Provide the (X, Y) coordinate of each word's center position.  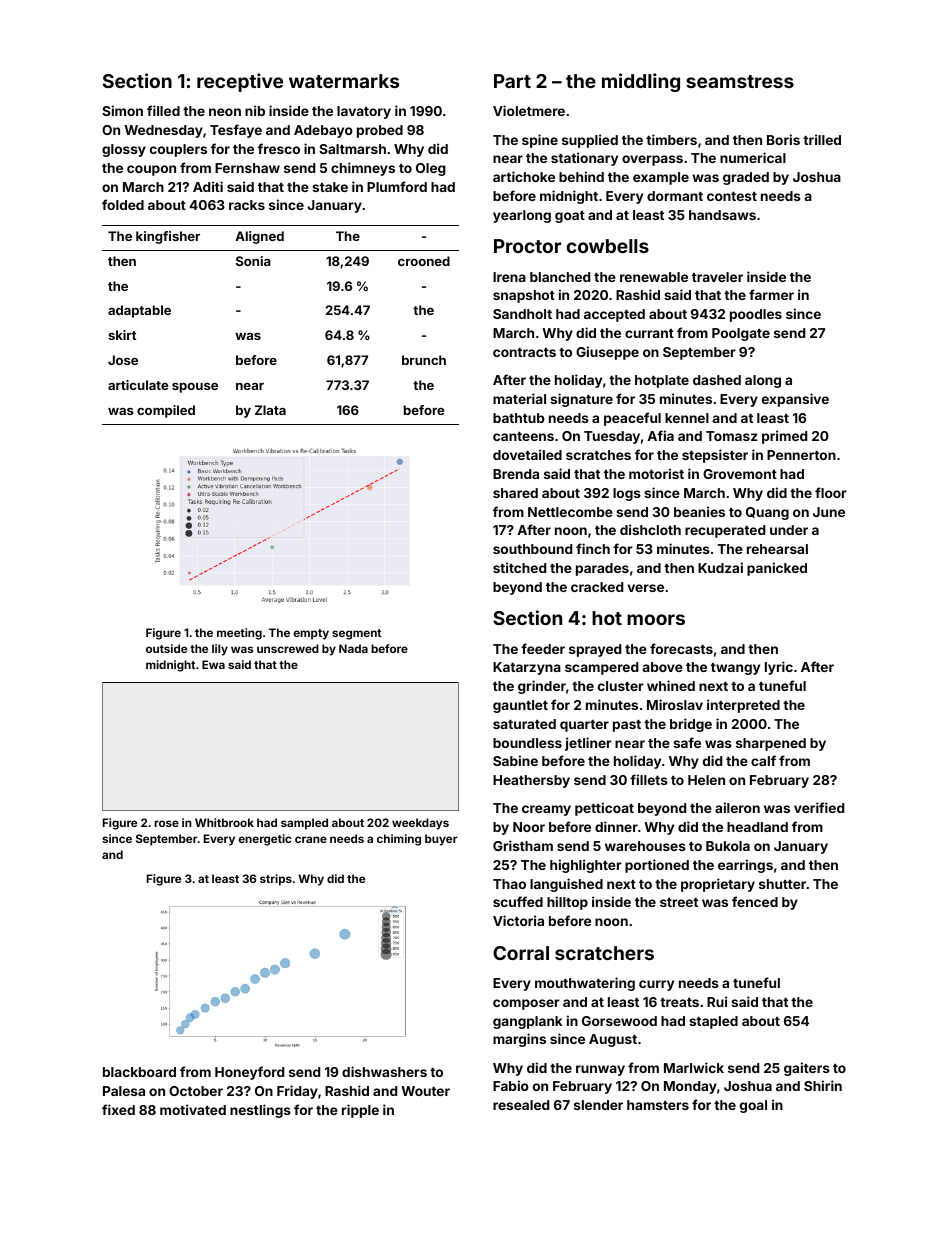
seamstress (740, 81)
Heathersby (531, 781)
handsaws (722, 215)
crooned (424, 261)
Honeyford (249, 1073)
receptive (240, 82)
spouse (195, 388)
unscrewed (288, 648)
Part (512, 81)
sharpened (771, 744)
